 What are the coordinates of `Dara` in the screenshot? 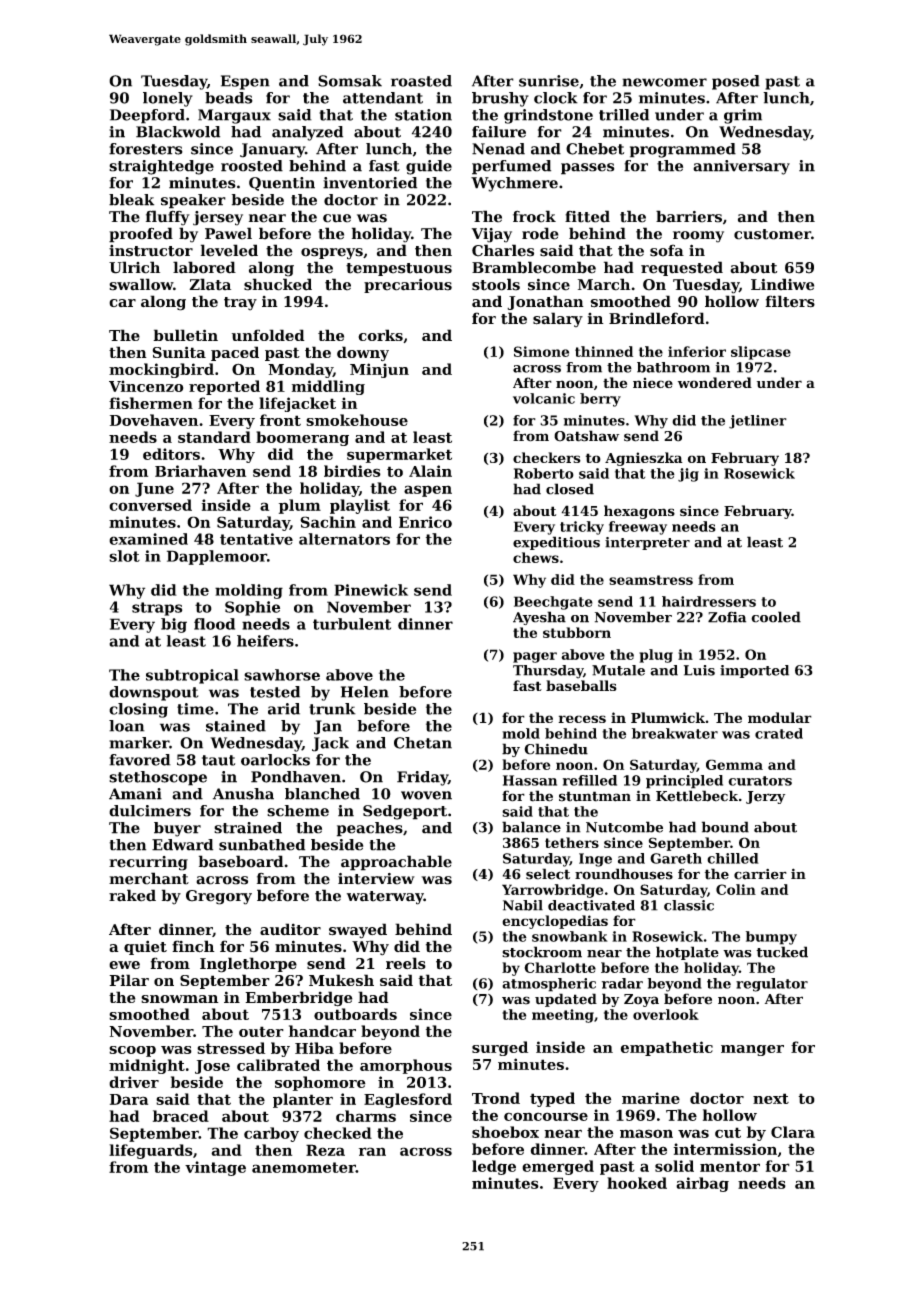 It's located at (129, 1099).
